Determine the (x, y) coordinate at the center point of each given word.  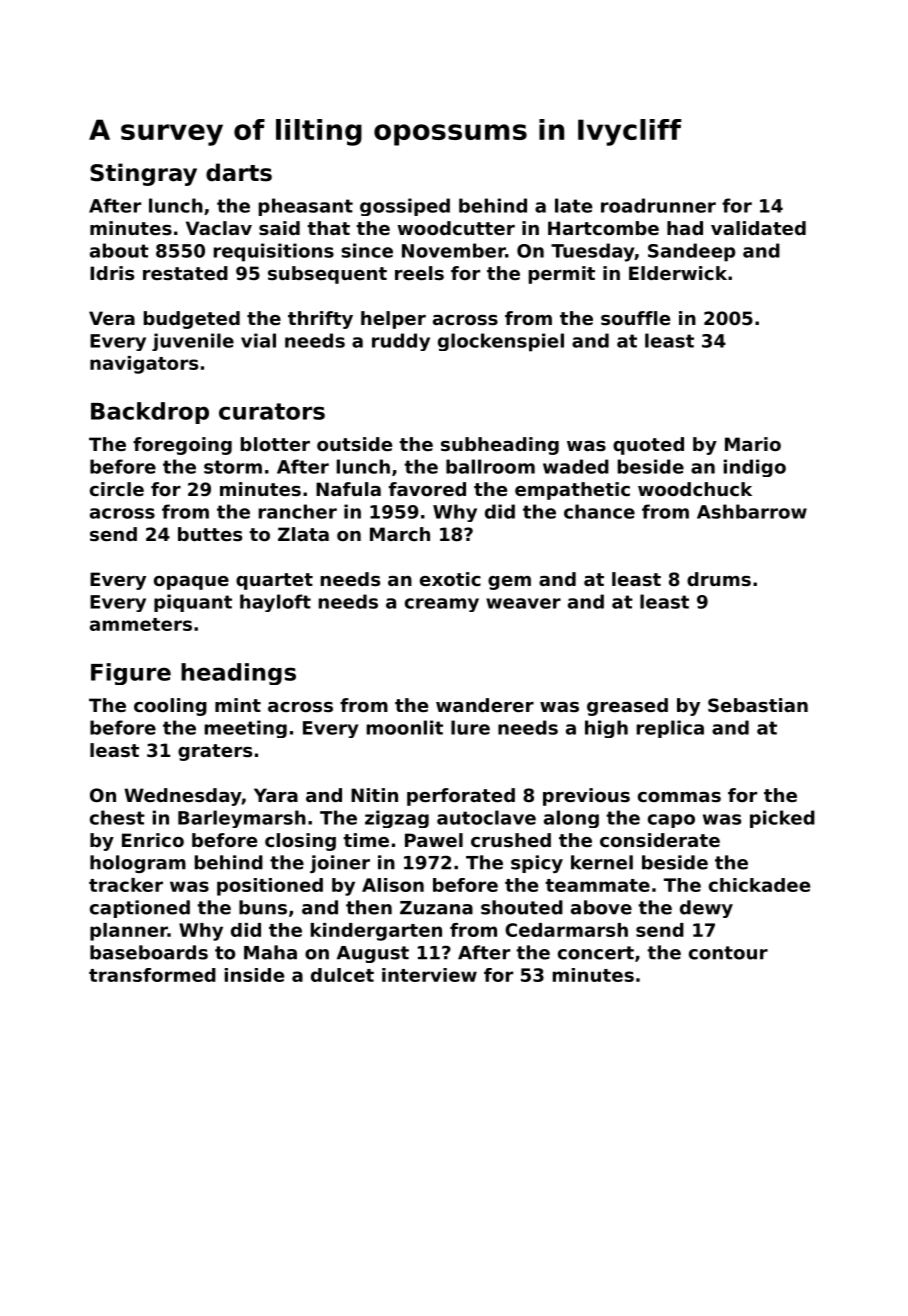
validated (758, 228)
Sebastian (758, 705)
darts (239, 172)
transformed (152, 975)
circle (117, 489)
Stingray (143, 174)
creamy (442, 605)
